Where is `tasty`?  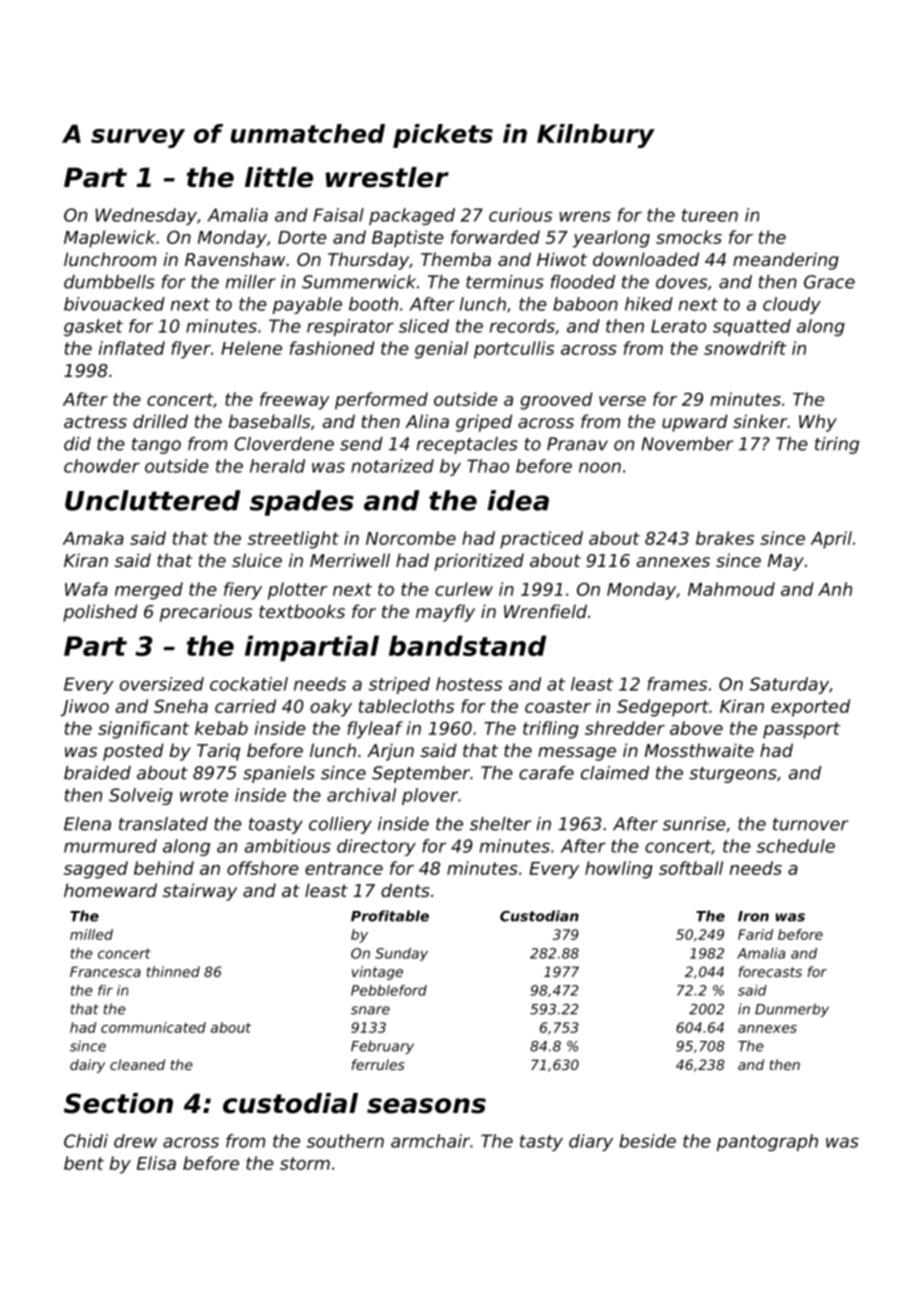 tasty is located at coordinates (541, 1143).
